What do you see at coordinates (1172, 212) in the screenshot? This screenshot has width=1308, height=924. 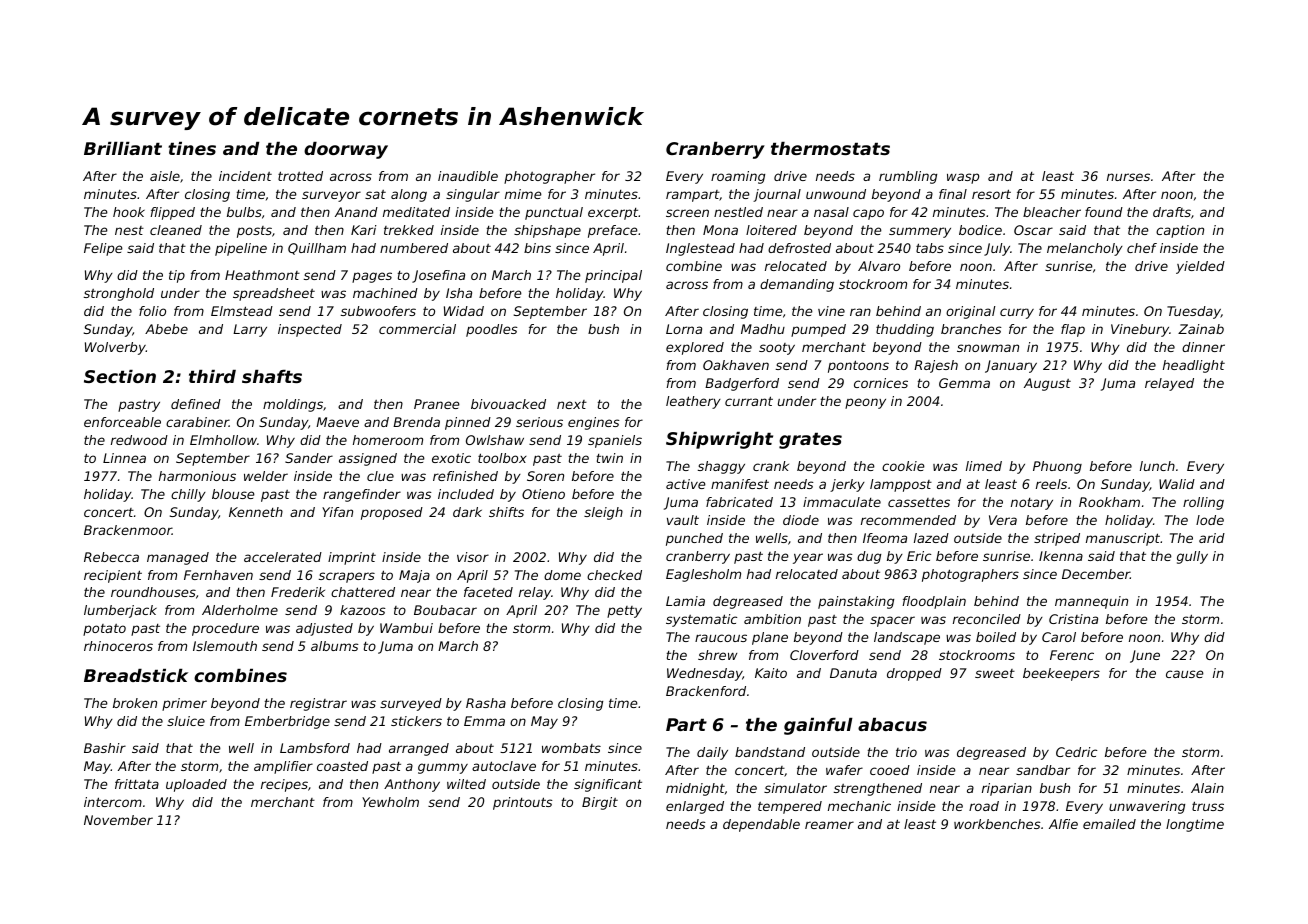 I see `drafts` at bounding box center [1172, 212].
